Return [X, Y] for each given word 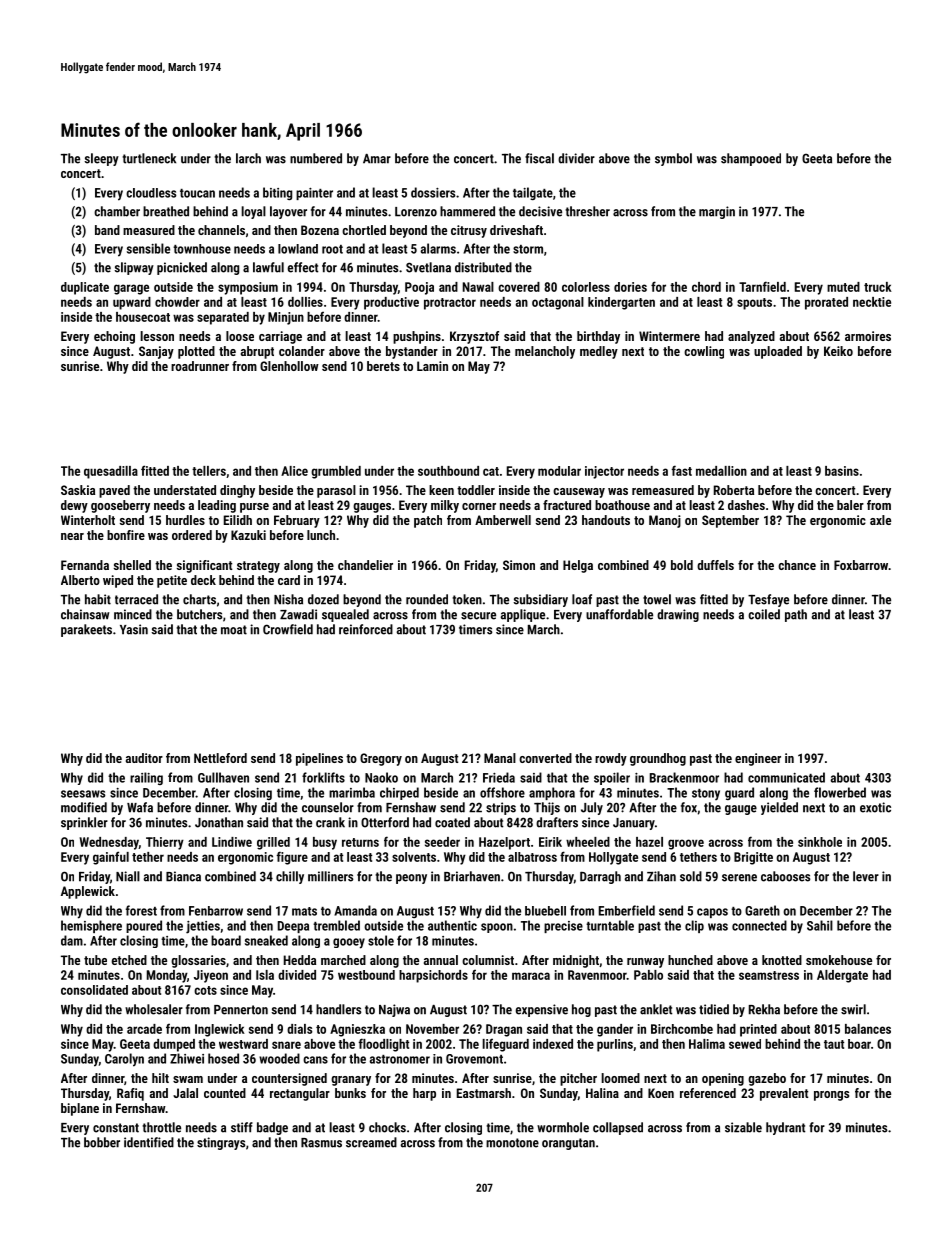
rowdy [611, 759]
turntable [610, 925]
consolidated [94, 990]
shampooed [751, 159]
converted [545, 758]
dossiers [433, 192]
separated [223, 318]
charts [199, 599]
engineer [758, 759]
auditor [144, 758]
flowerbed [840, 792]
